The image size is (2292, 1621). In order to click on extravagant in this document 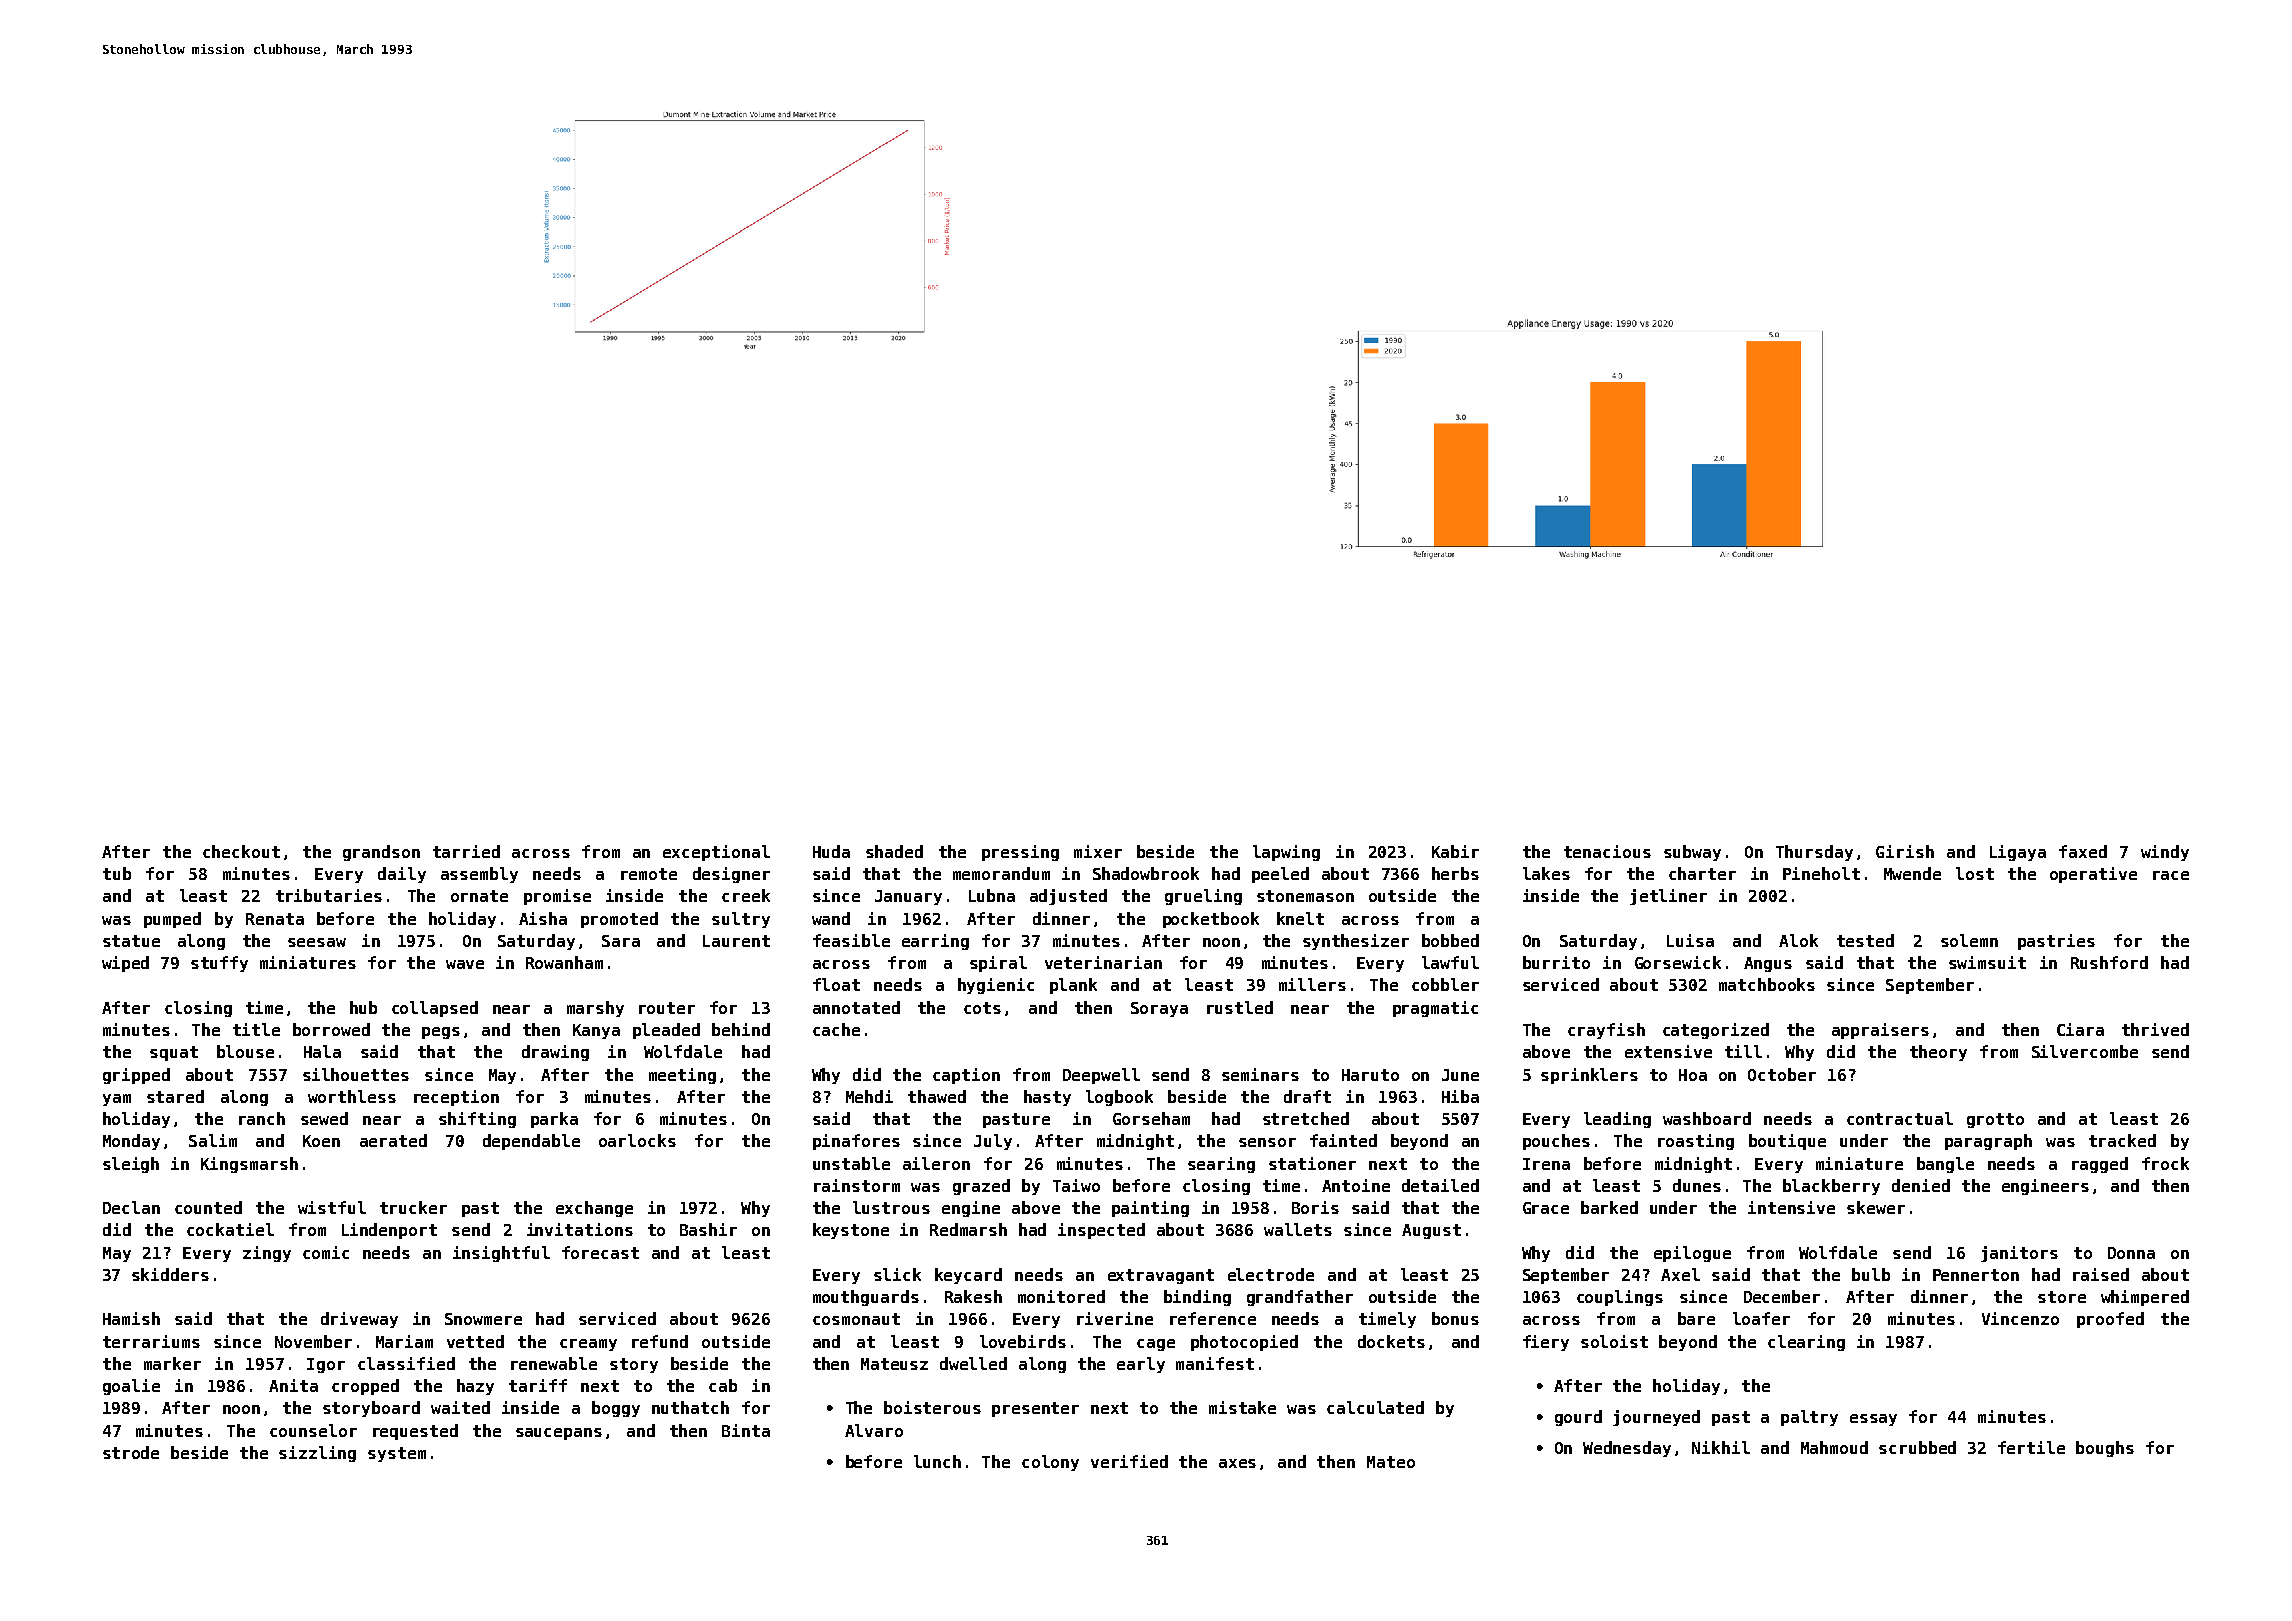, I will do `click(1161, 1276)`.
